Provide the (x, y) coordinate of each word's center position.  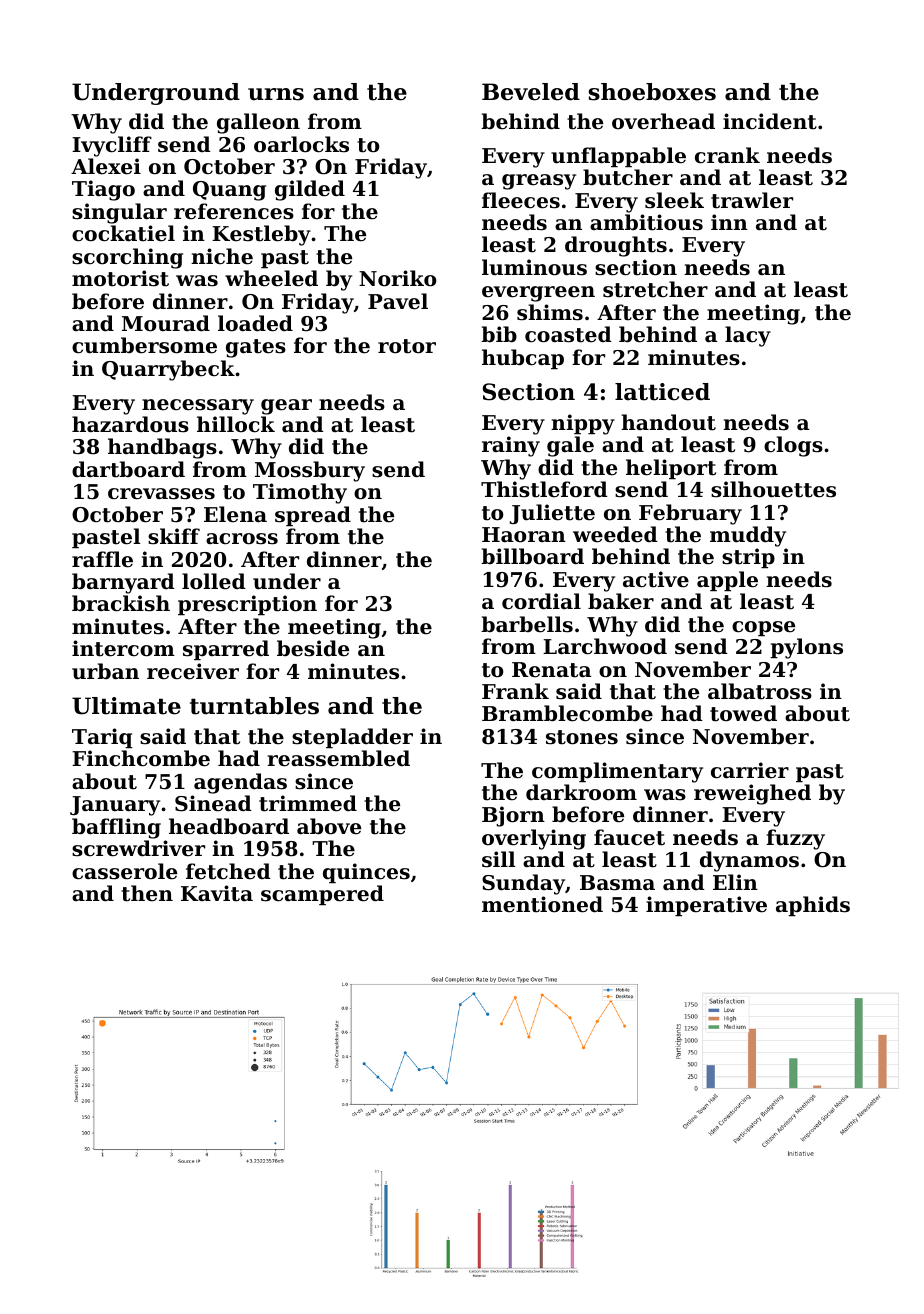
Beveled (531, 92)
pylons (806, 648)
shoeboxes (652, 92)
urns (276, 94)
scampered (322, 895)
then (147, 893)
